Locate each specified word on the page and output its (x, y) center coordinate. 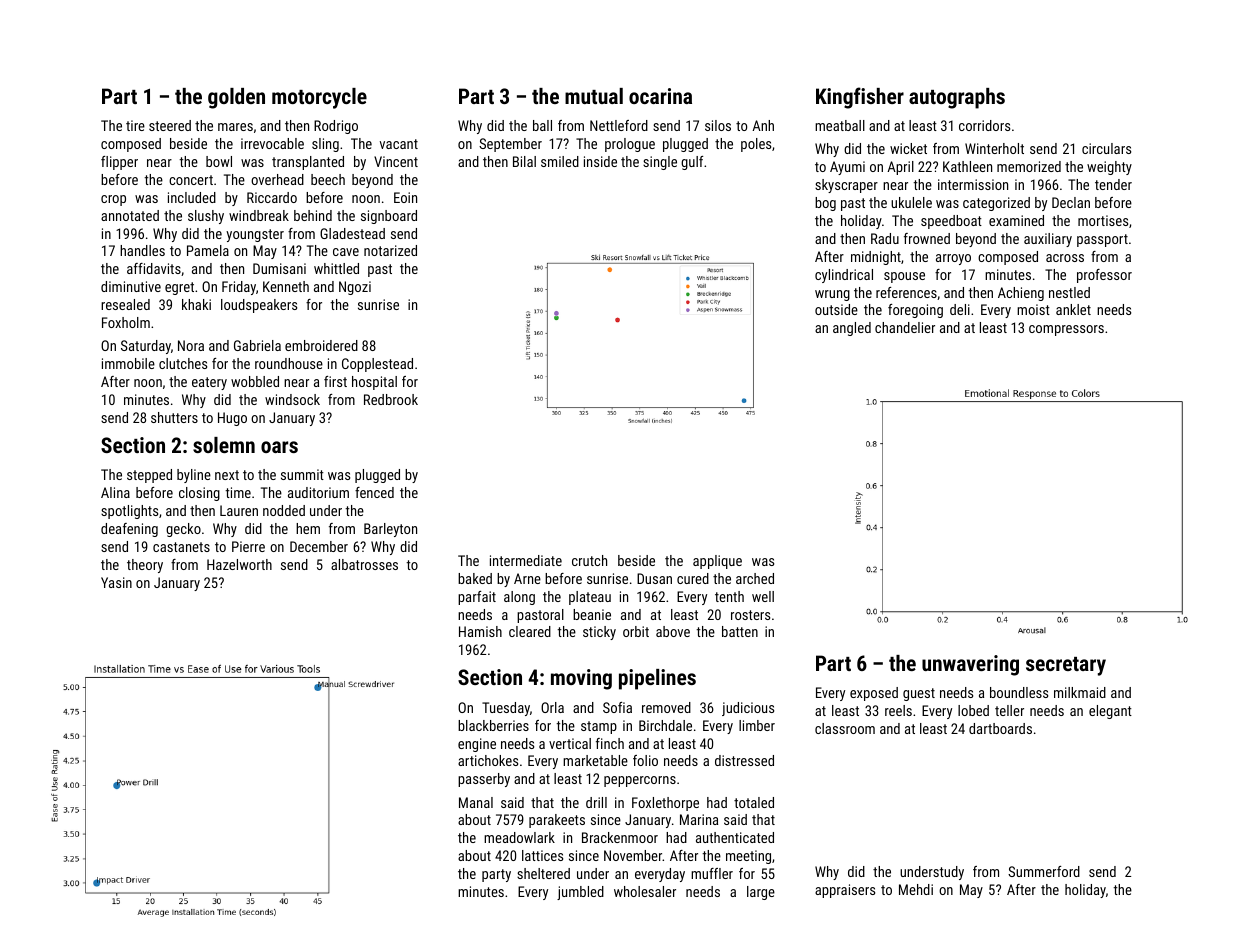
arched (755, 578)
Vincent (396, 161)
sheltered (543, 873)
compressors (1066, 330)
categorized (996, 204)
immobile (128, 363)
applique (717, 562)
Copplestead (377, 365)
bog (825, 204)
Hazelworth (239, 564)
